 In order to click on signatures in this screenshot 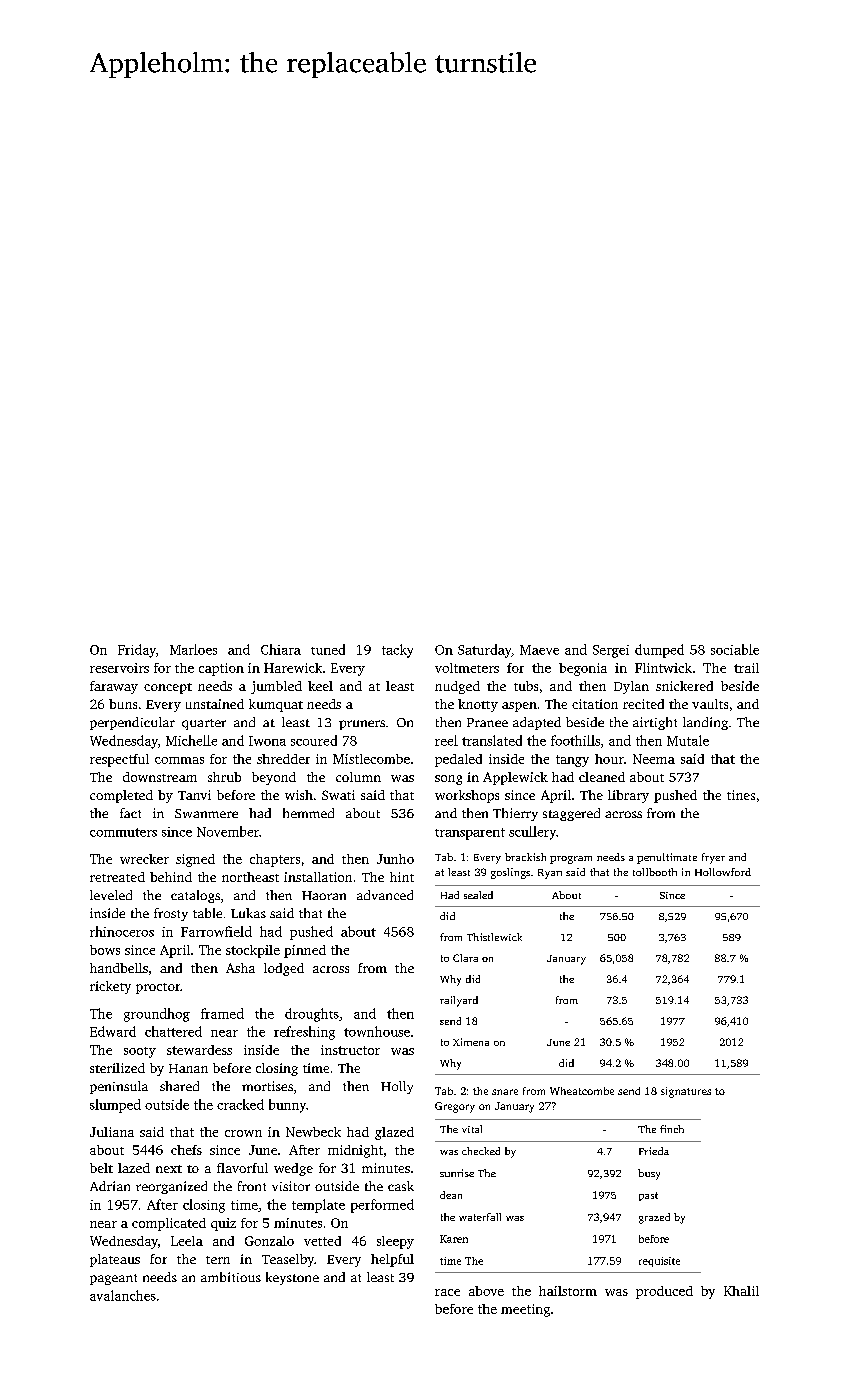, I will do `click(686, 1092)`.
